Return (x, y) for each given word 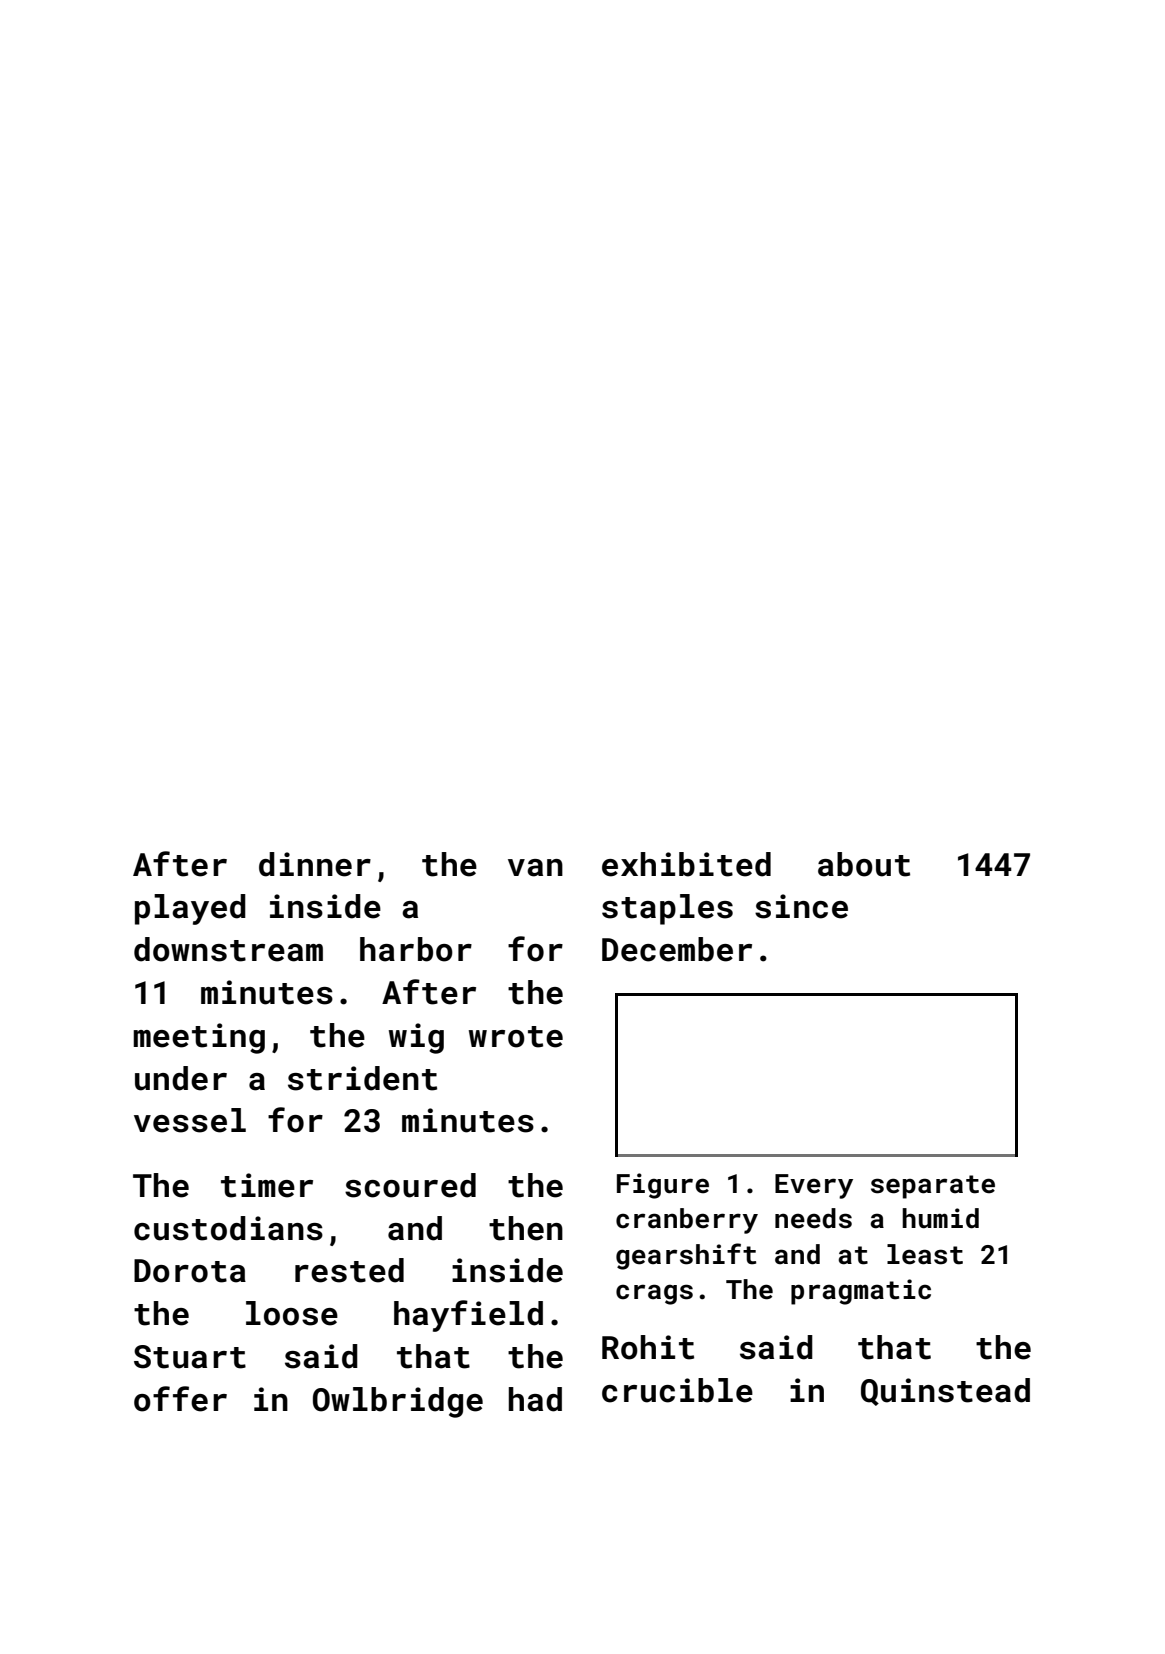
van (535, 868)
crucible (677, 1390)
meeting (199, 1038)
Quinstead (945, 1392)
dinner (315, 864)
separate (933, 1187)
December (677, 949)
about (864, 864)
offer (180, 1399)
